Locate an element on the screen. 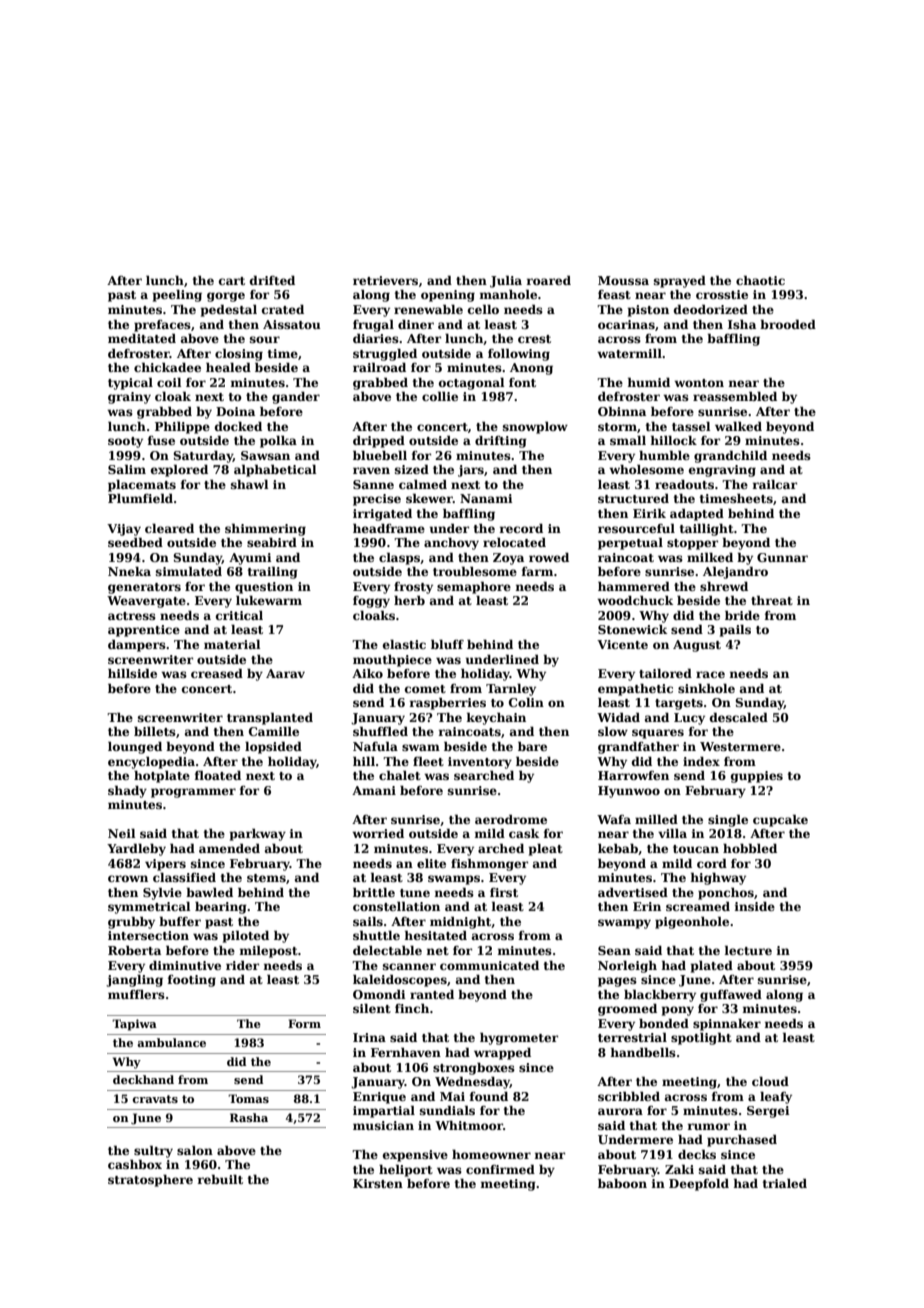  heliport is located at coordinates (406, 1170).
